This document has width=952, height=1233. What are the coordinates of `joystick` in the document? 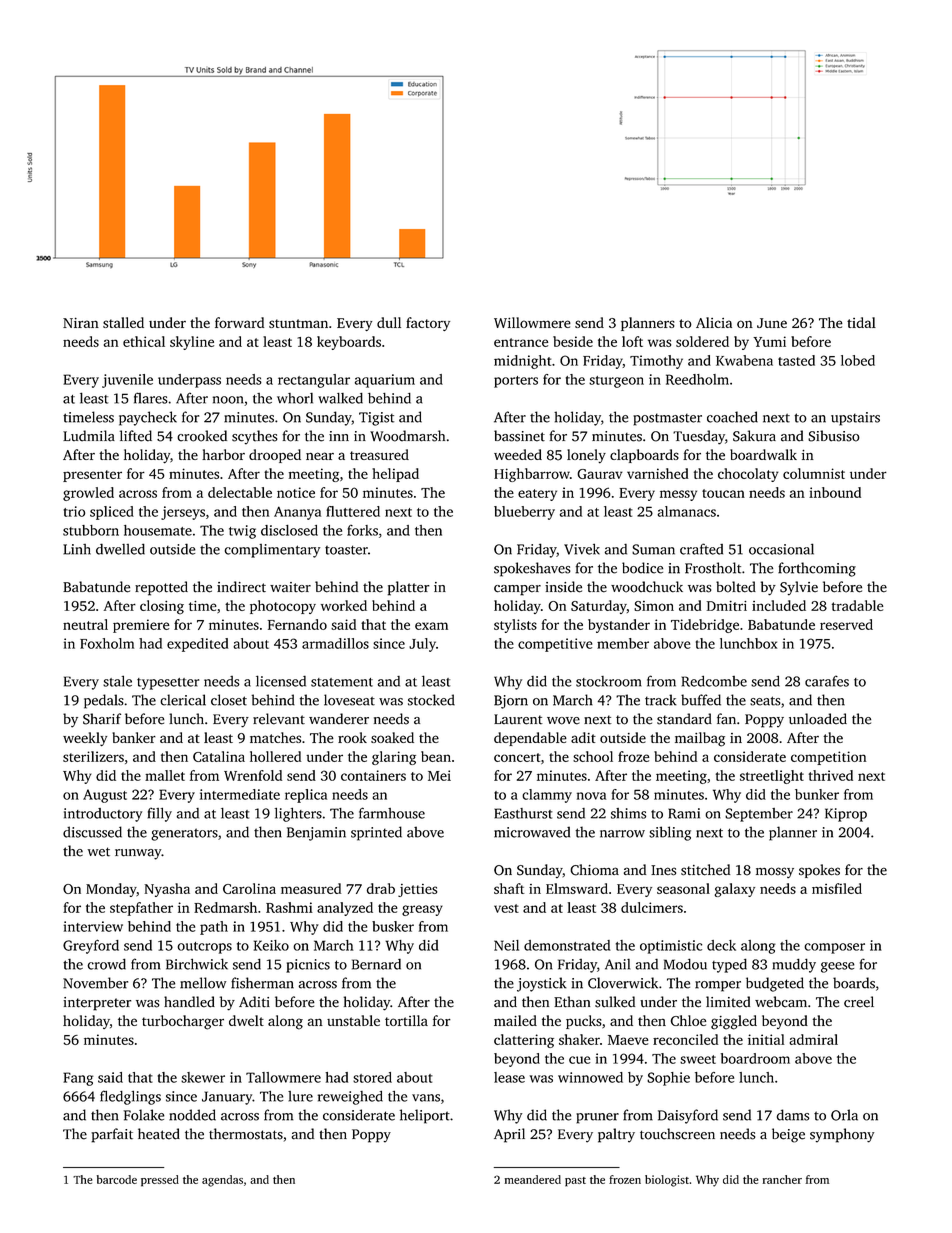 It's located at (542, 984).
